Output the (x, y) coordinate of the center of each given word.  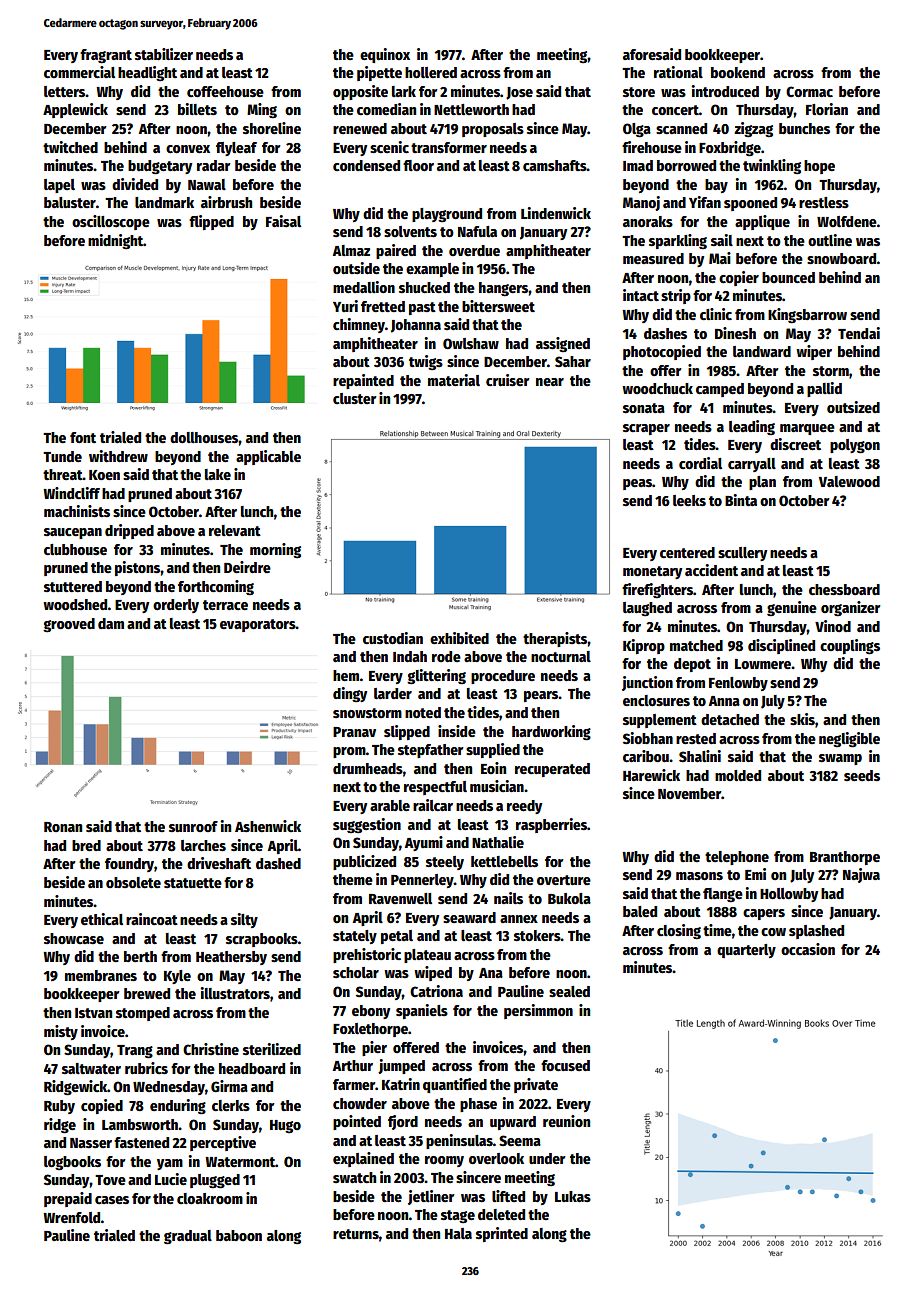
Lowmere (763, 664)
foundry (129, 865)
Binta (741, 500)
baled (640, 911)
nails (508, 898)
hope (819, 167)
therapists (555, 639)
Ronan (63, 827)
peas (637, 484)
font (83, 437)
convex (188, 149)
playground (447, 215)
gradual (188, 1237)
